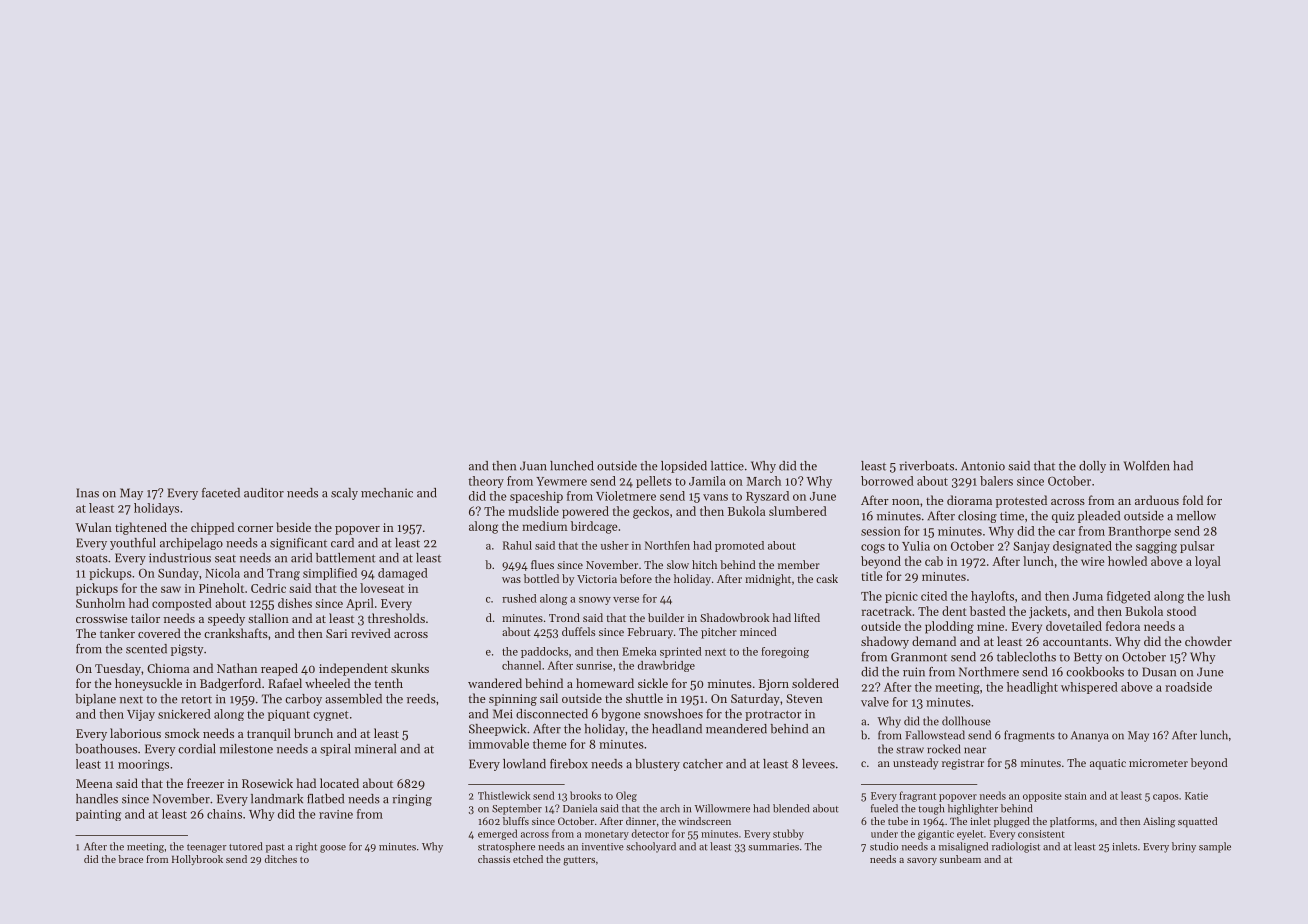 Image resolution: width=1308 pixels, height=924 pixels. I want to click on savory, so click(922, 861).
